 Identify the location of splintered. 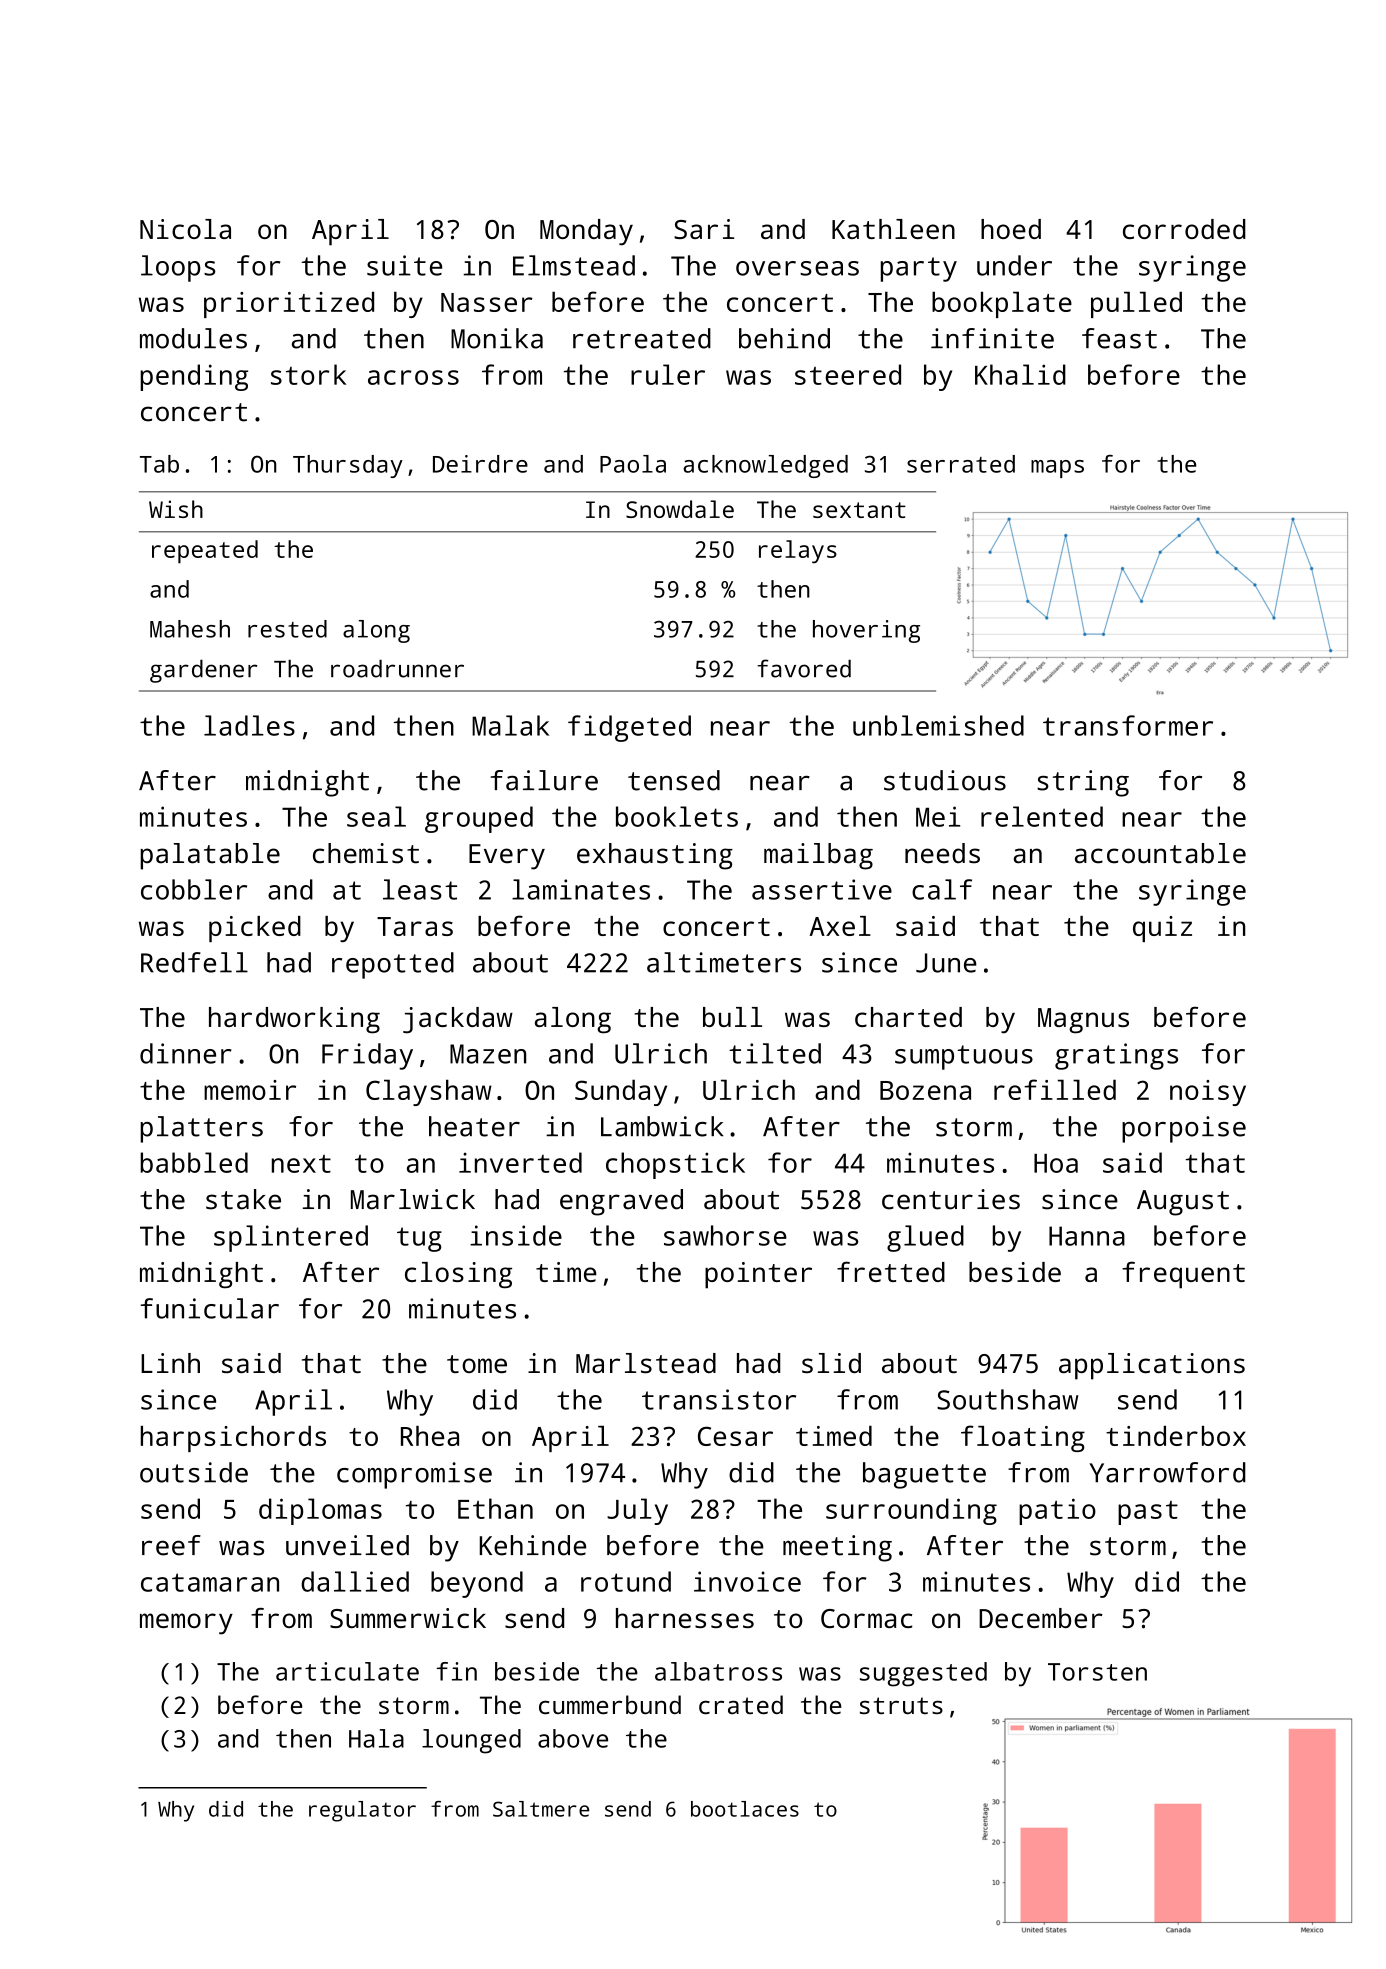
(291, 1238).
